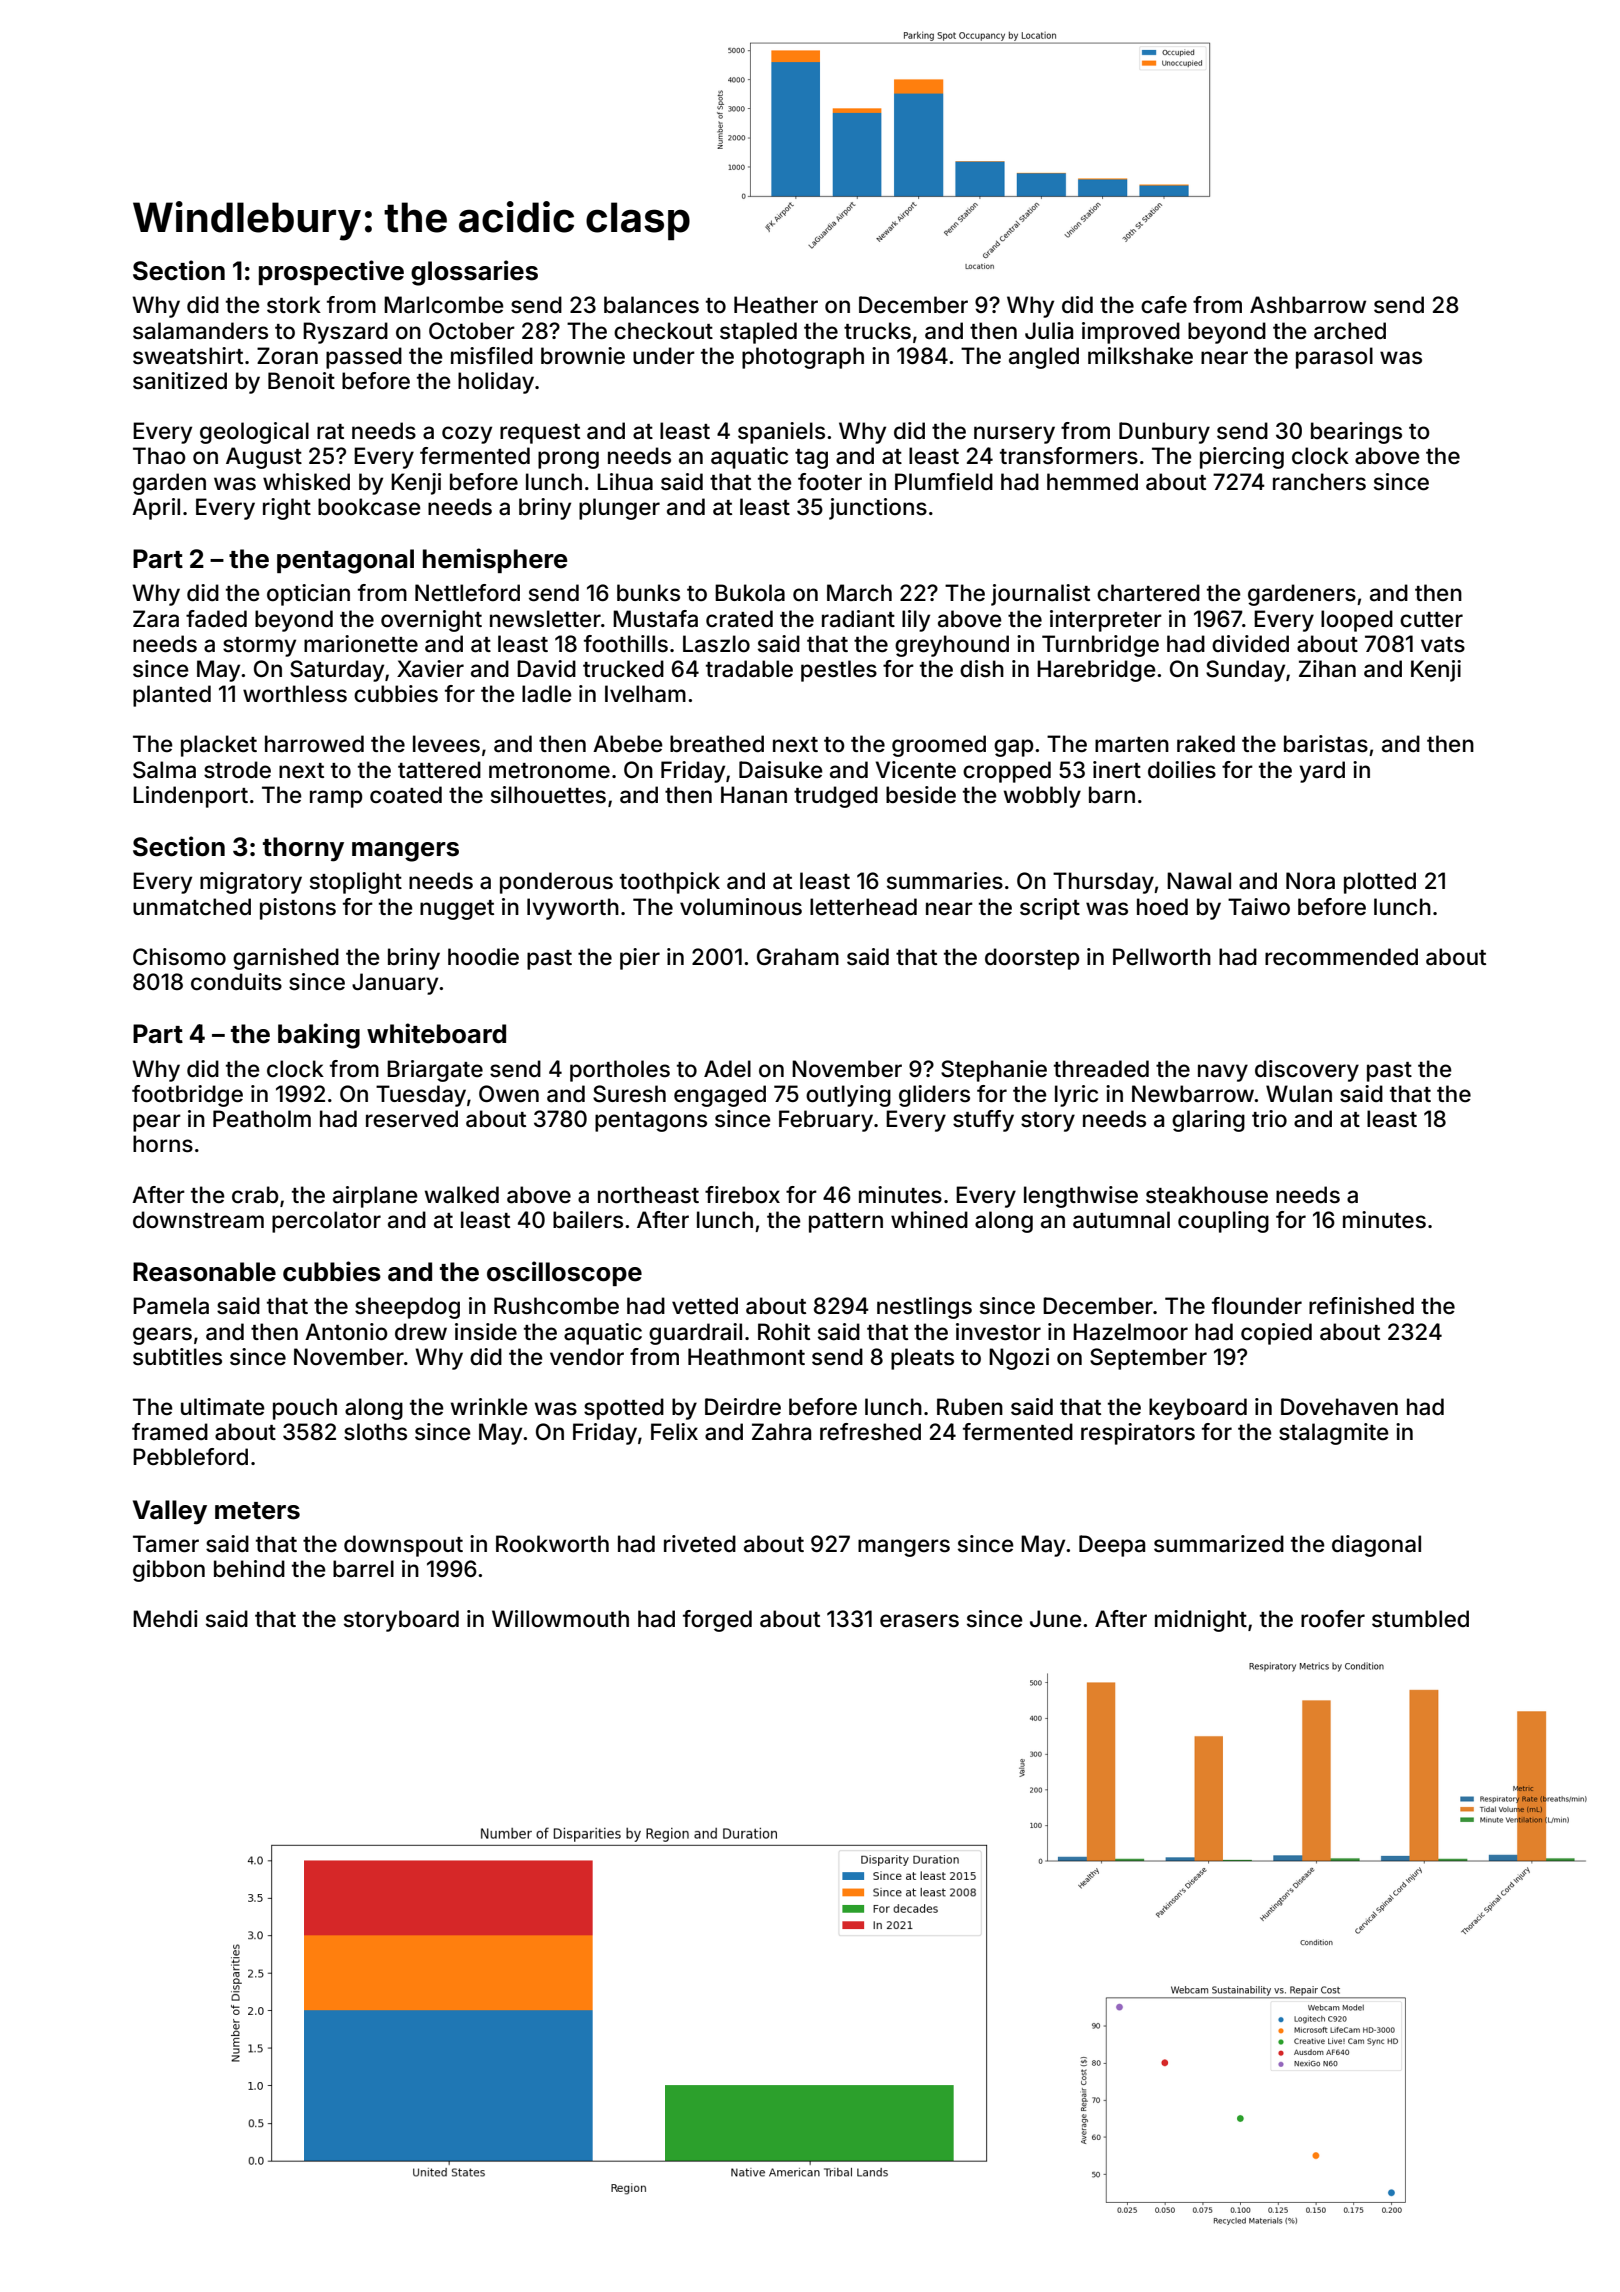  I want to click on bearings, so click(1356, 433).
